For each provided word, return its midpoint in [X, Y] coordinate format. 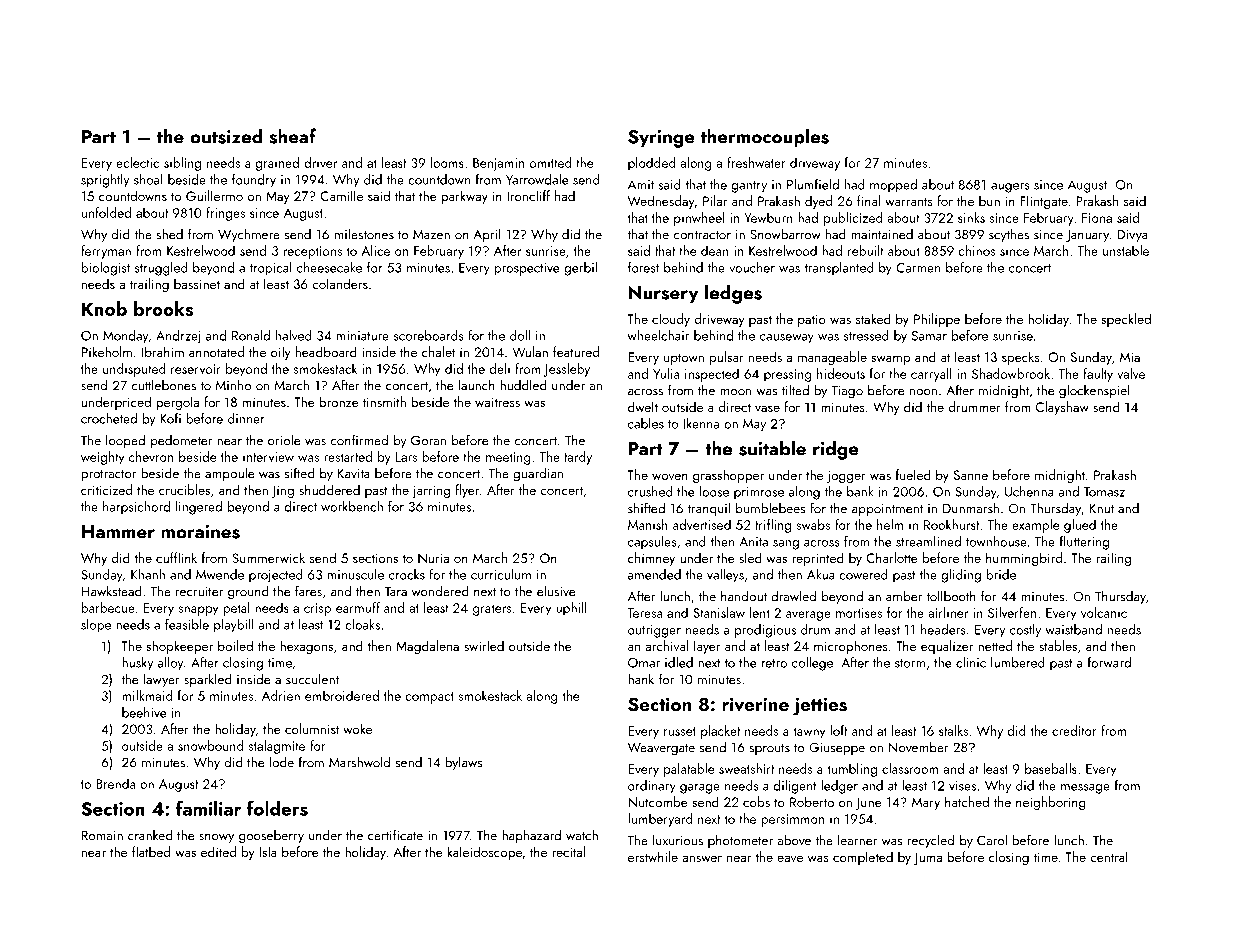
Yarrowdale [537, 179]
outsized [226, 136]
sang [786, 545]
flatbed [151, 851]
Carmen [918, 268]
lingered [199, 508]
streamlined [928, 541]
